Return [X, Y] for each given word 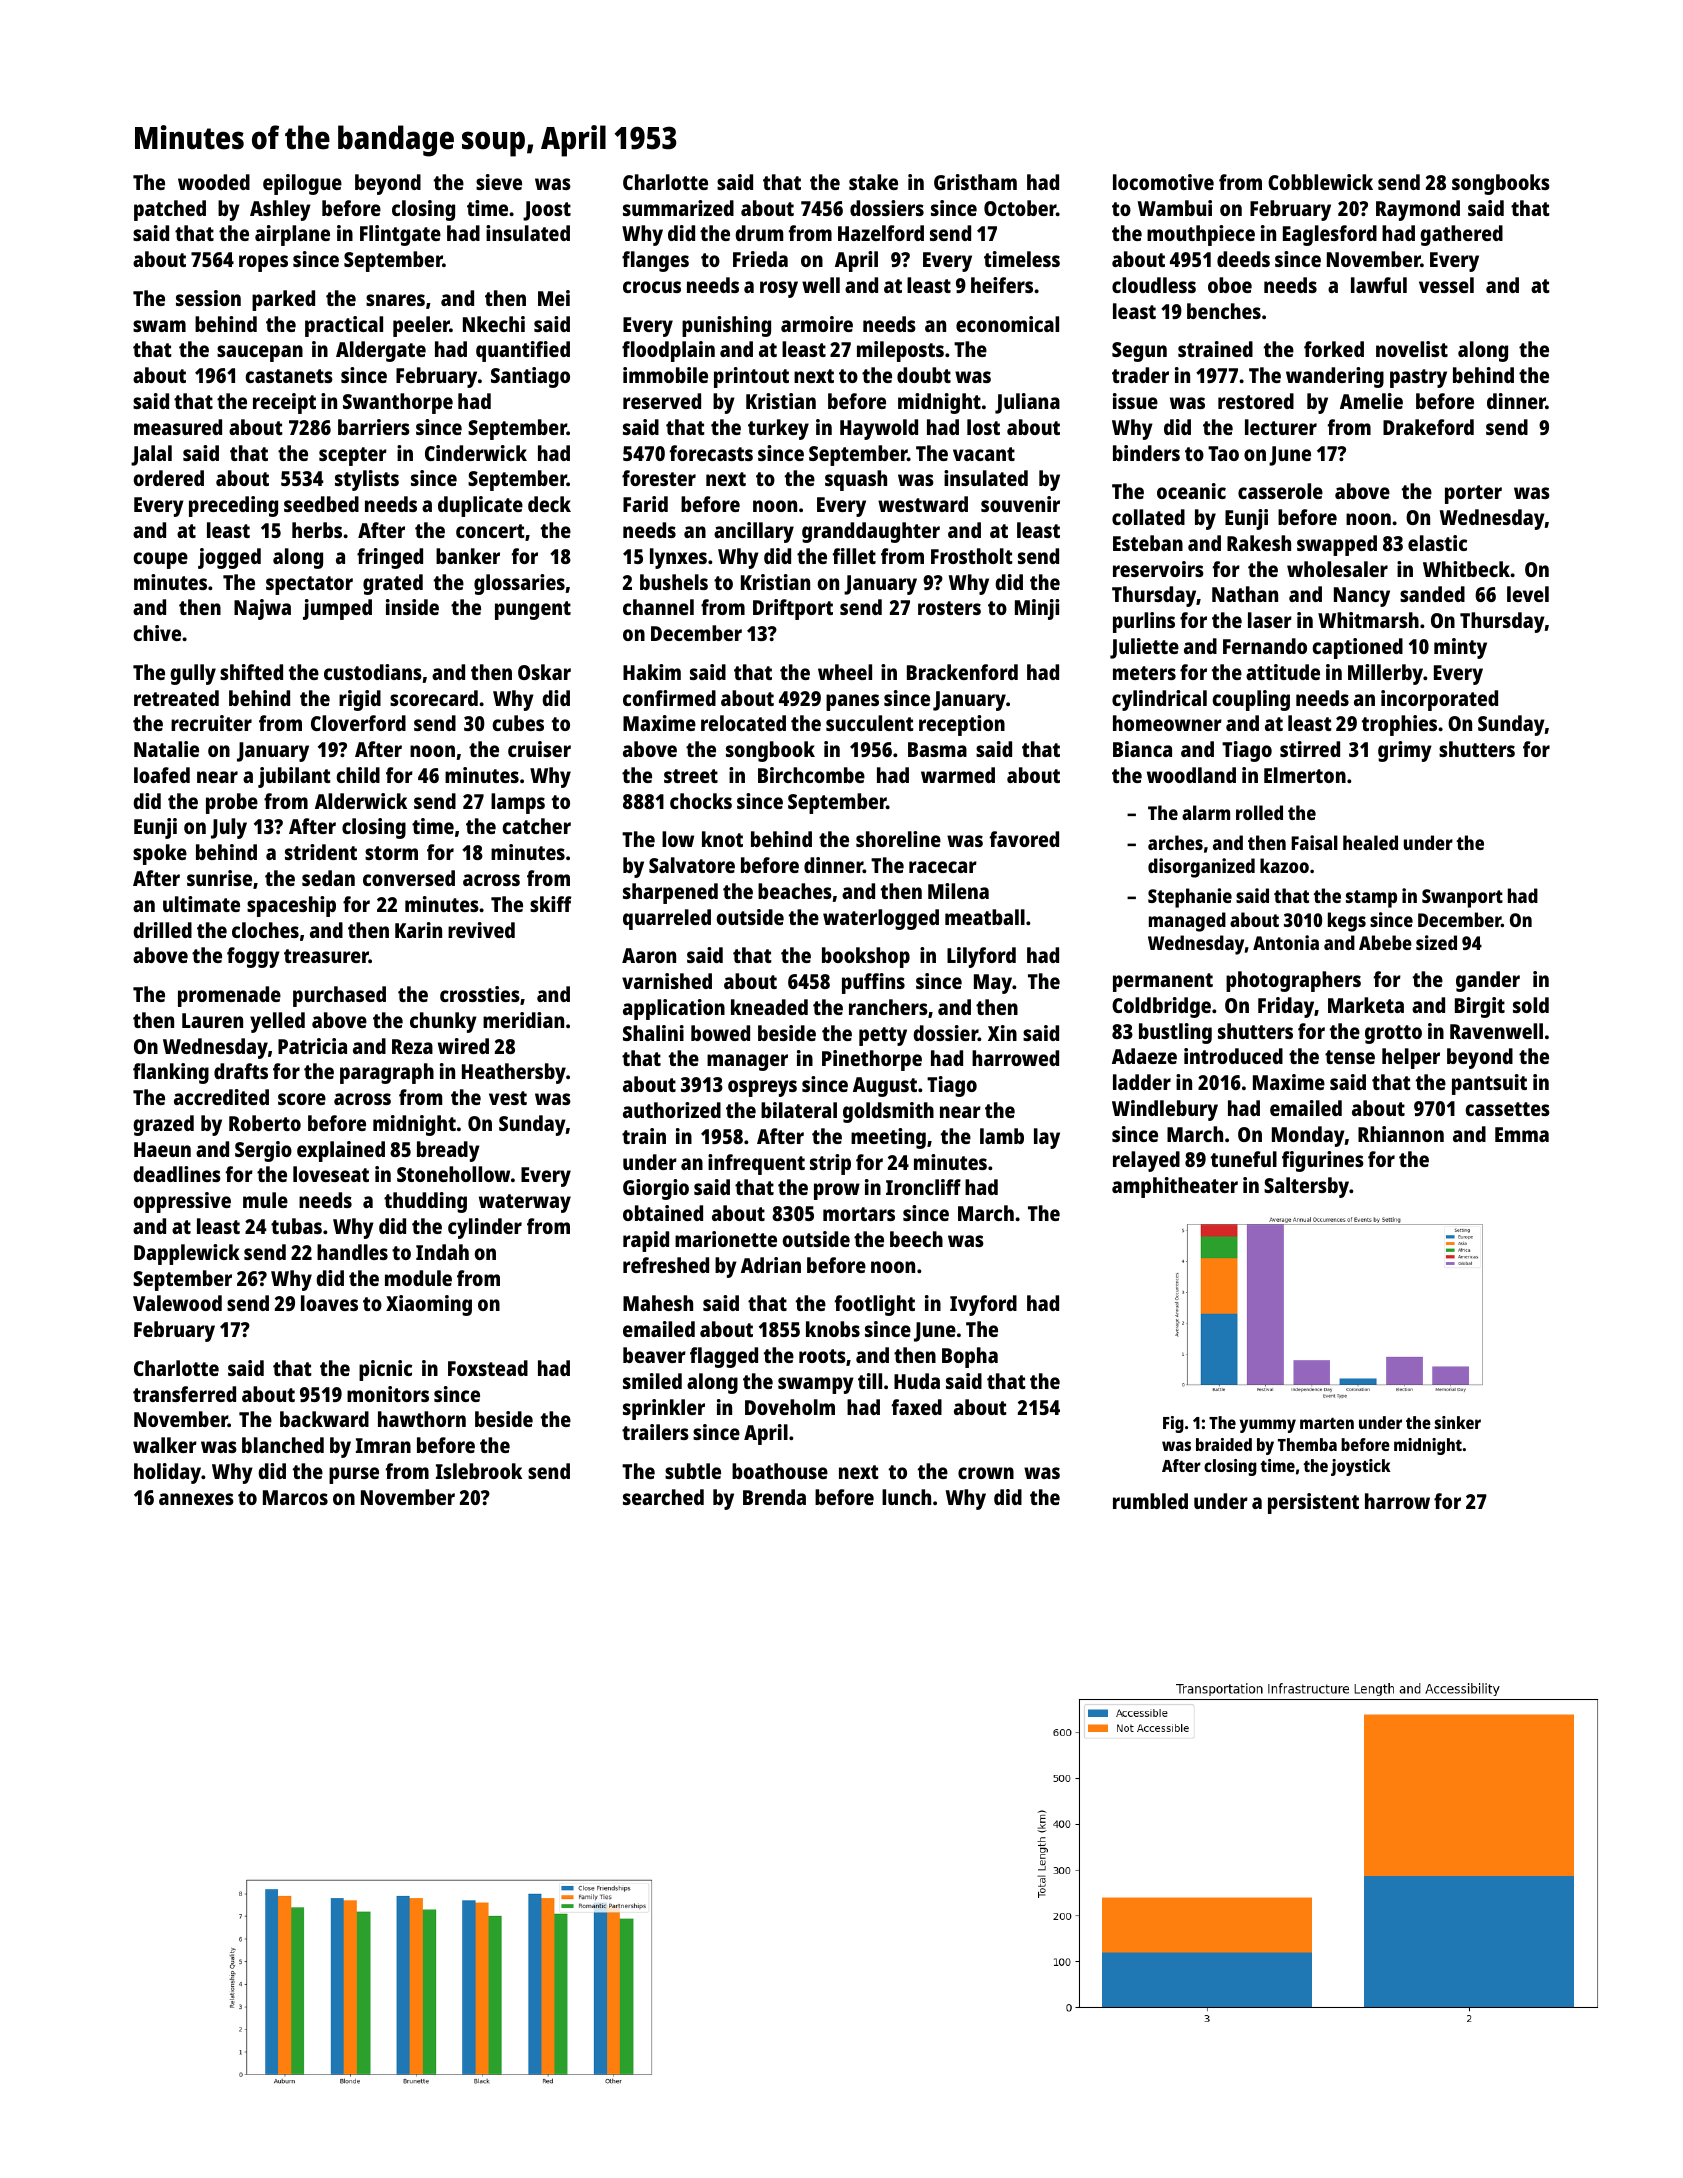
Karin [418, 930]
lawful [1379, 285]
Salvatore [692, 865]
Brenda [774, 1497]
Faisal [1314, 842]
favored [1024, 839]
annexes [196, 1499]
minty [1460, 648]
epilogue [302, 184]
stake [873, 182]
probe [232, 803]
